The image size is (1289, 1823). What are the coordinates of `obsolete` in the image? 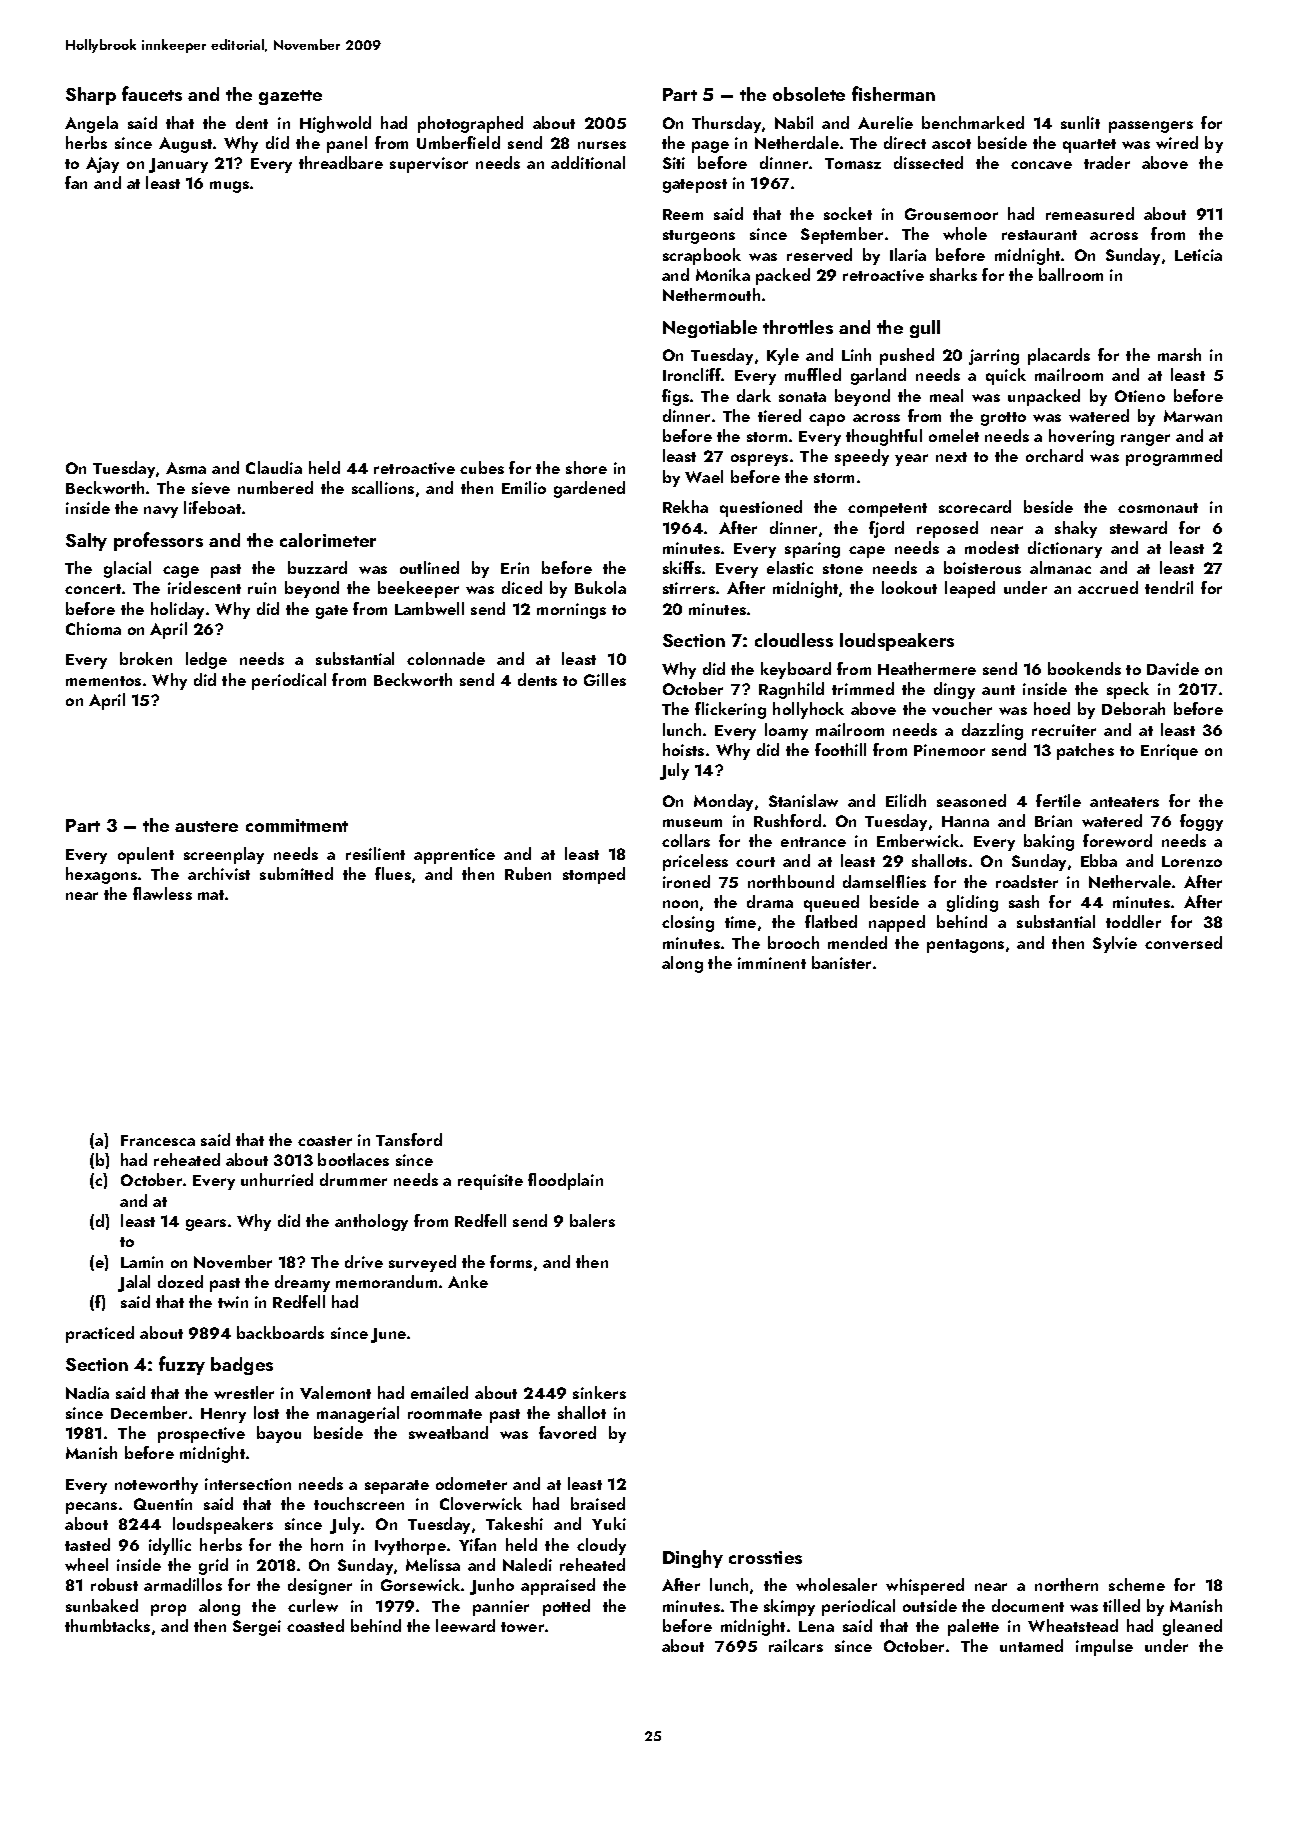 It's located at (809, 94).
